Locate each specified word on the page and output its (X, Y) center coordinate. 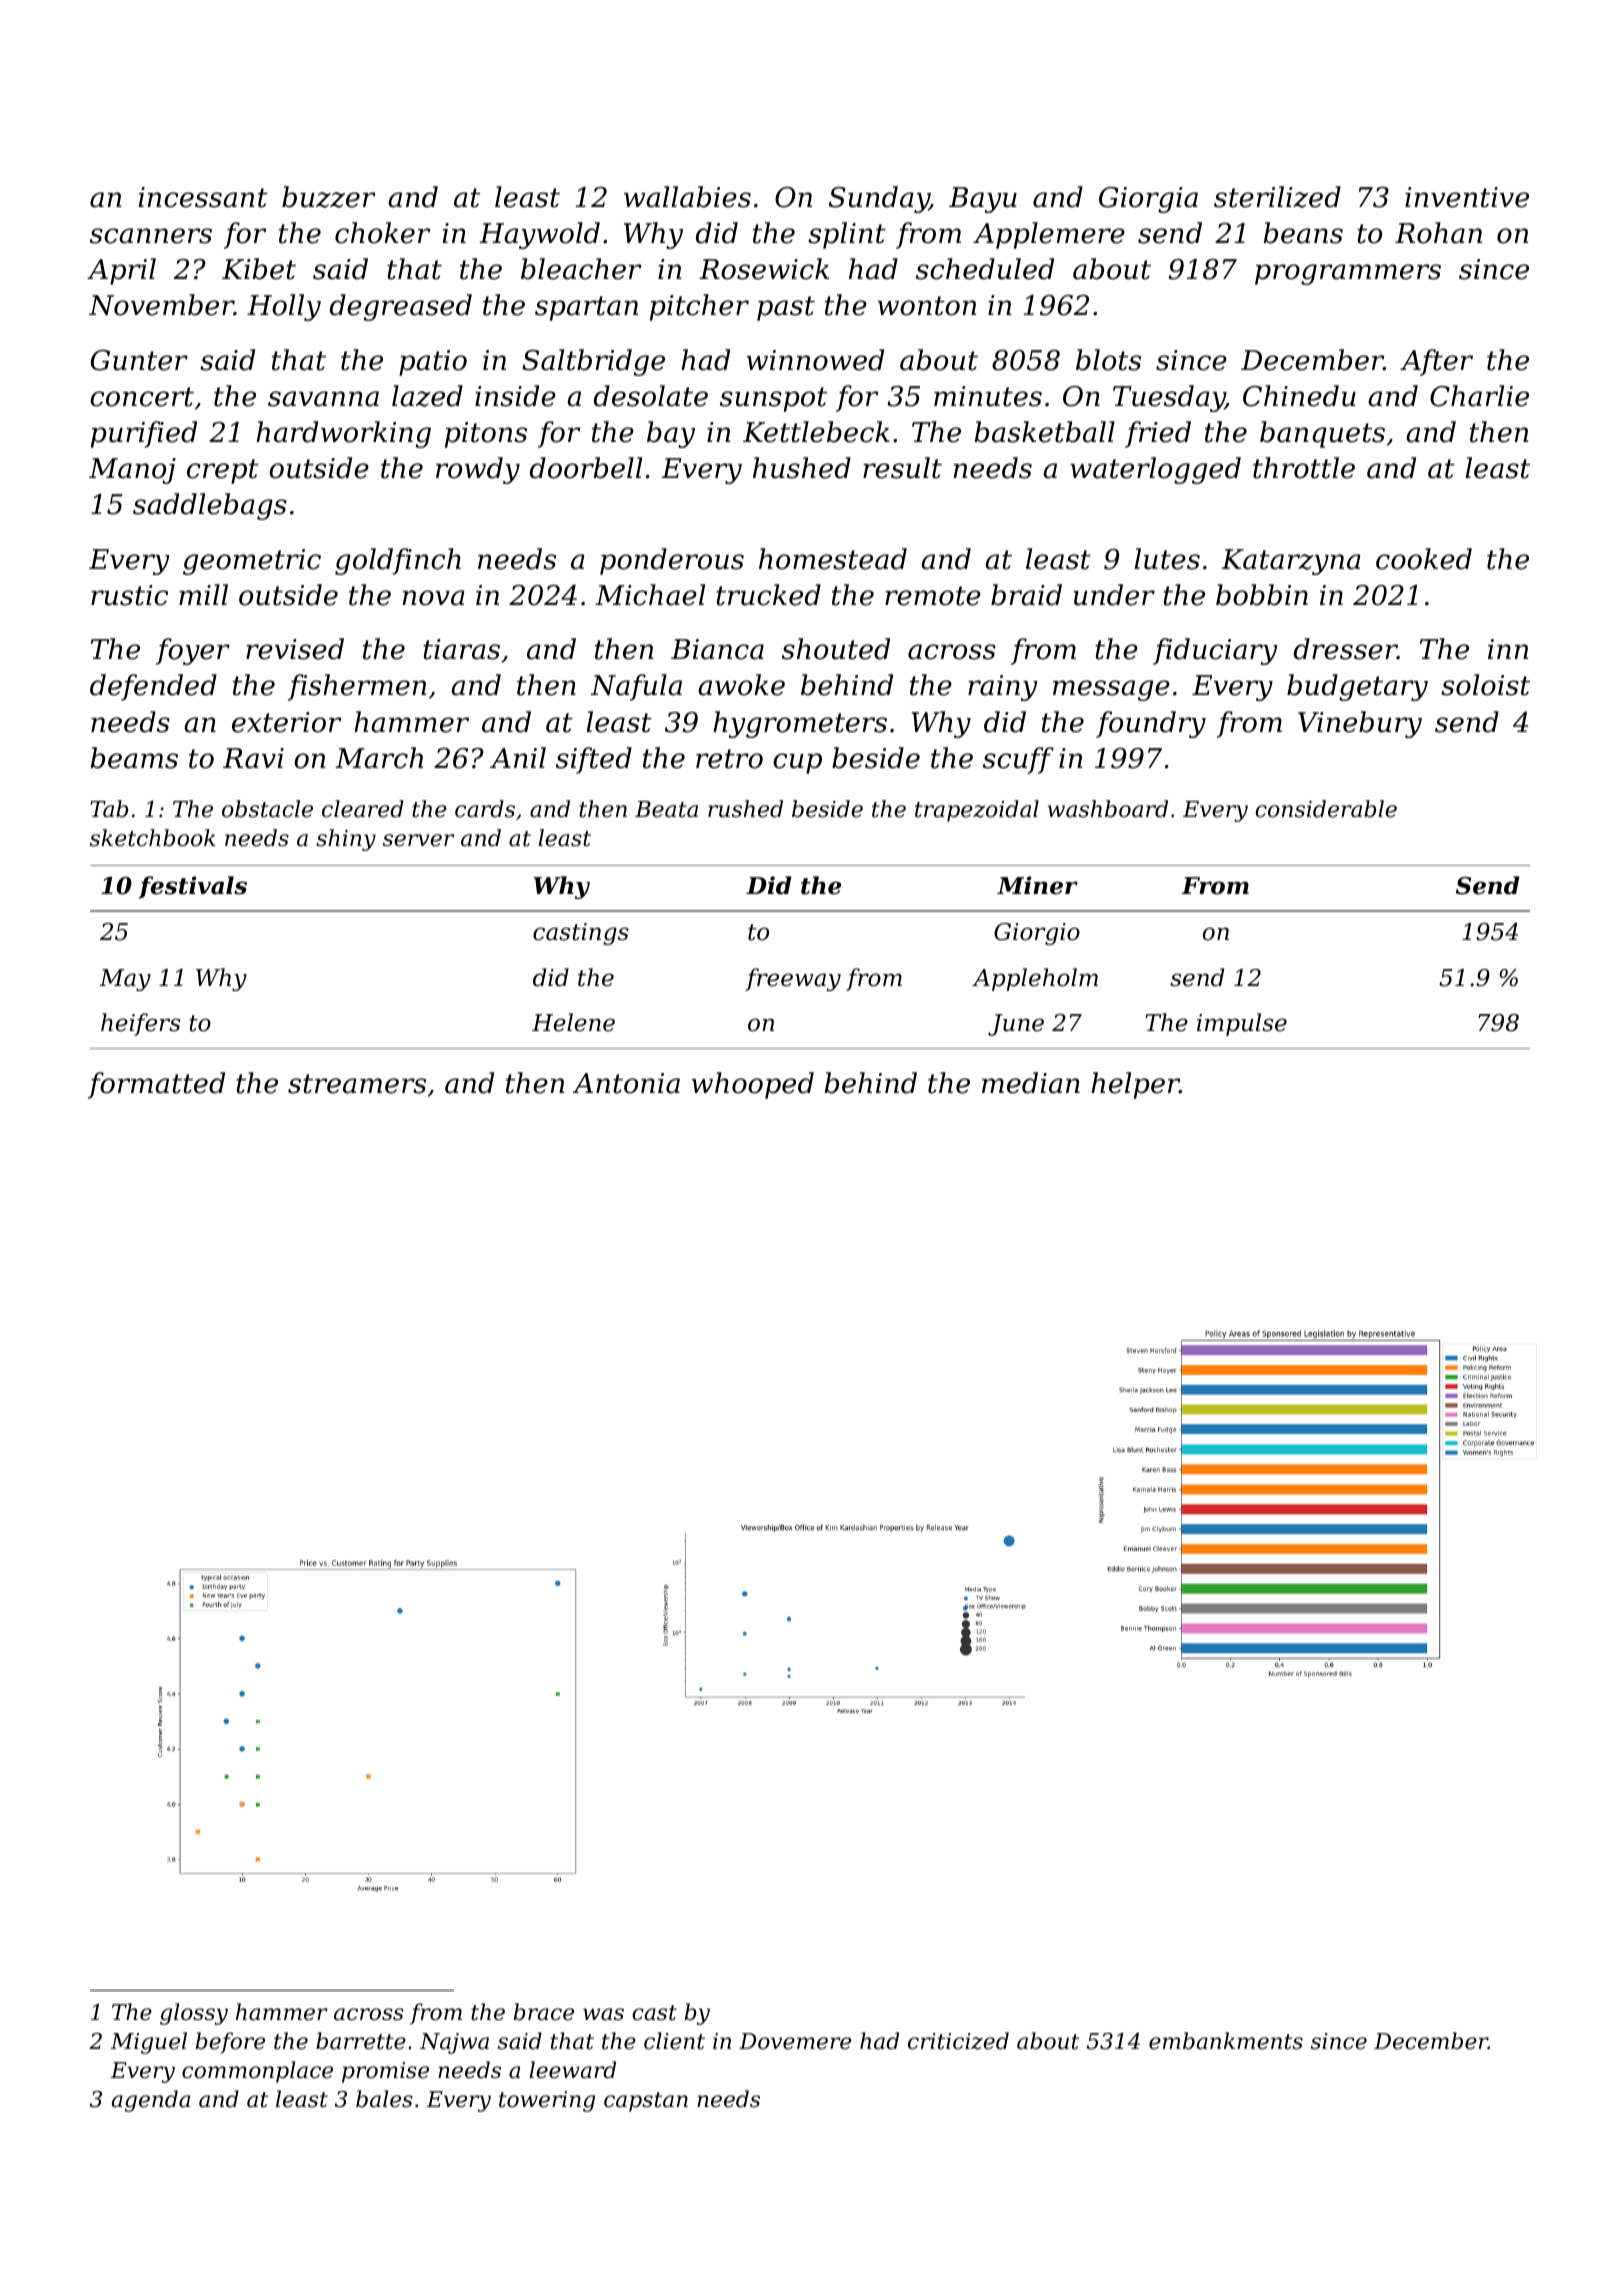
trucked (768, 595)
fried (1158, 434)
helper (1135, 1085)
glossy (194, 2014)
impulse (1242, 1024)
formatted (156, 1085)
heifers (140, 1024)
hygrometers (800, 724)
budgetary (1357, 687)
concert (142, 397)
